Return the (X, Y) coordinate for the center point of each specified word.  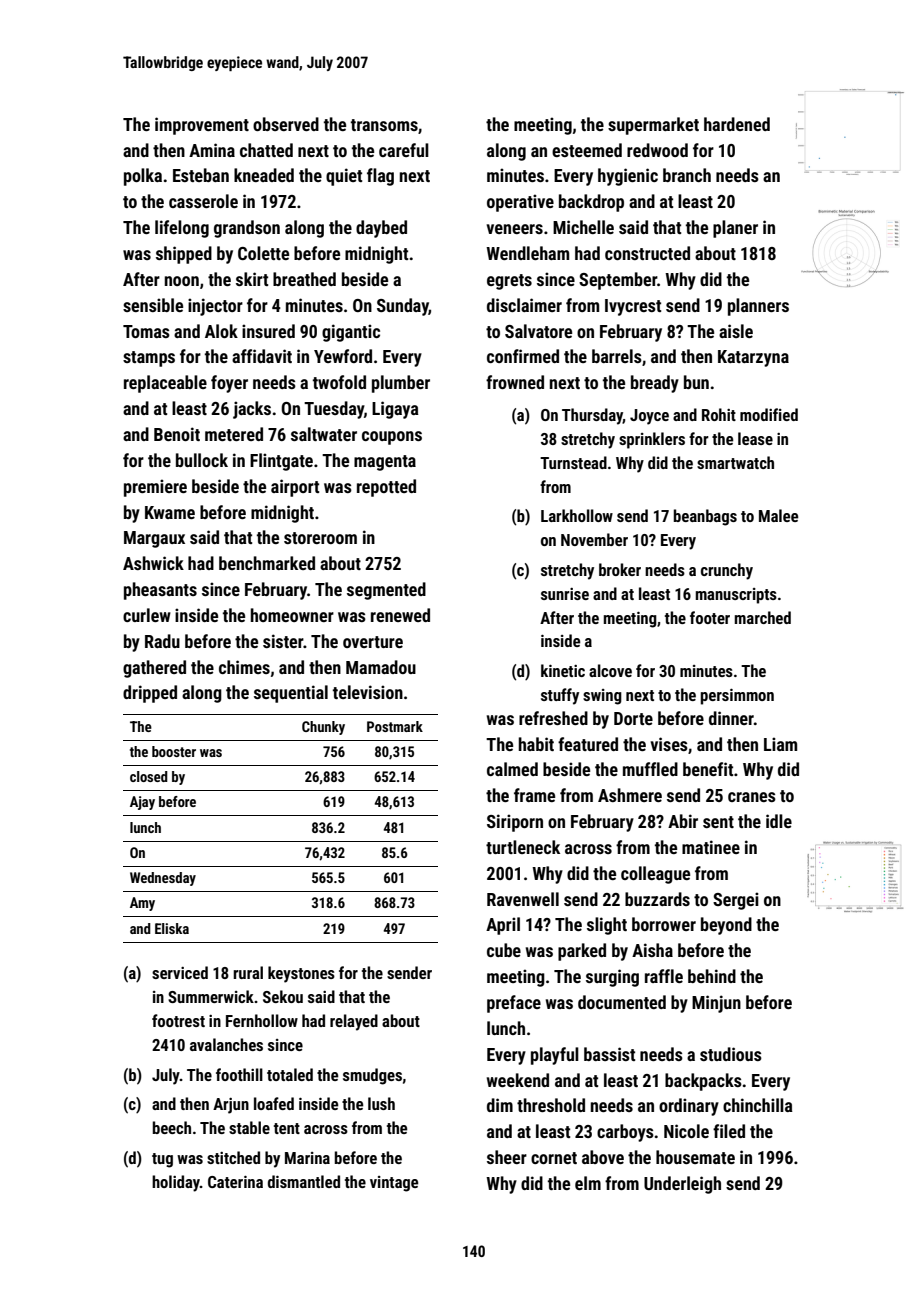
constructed (647, 253)
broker (620, 569)
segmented (386, 591)
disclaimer (524, 305)
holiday (176, 1183)
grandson (247, 229)
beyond (726, 926)
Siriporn (515, 823)
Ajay (142, 803)
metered (234, 434)
